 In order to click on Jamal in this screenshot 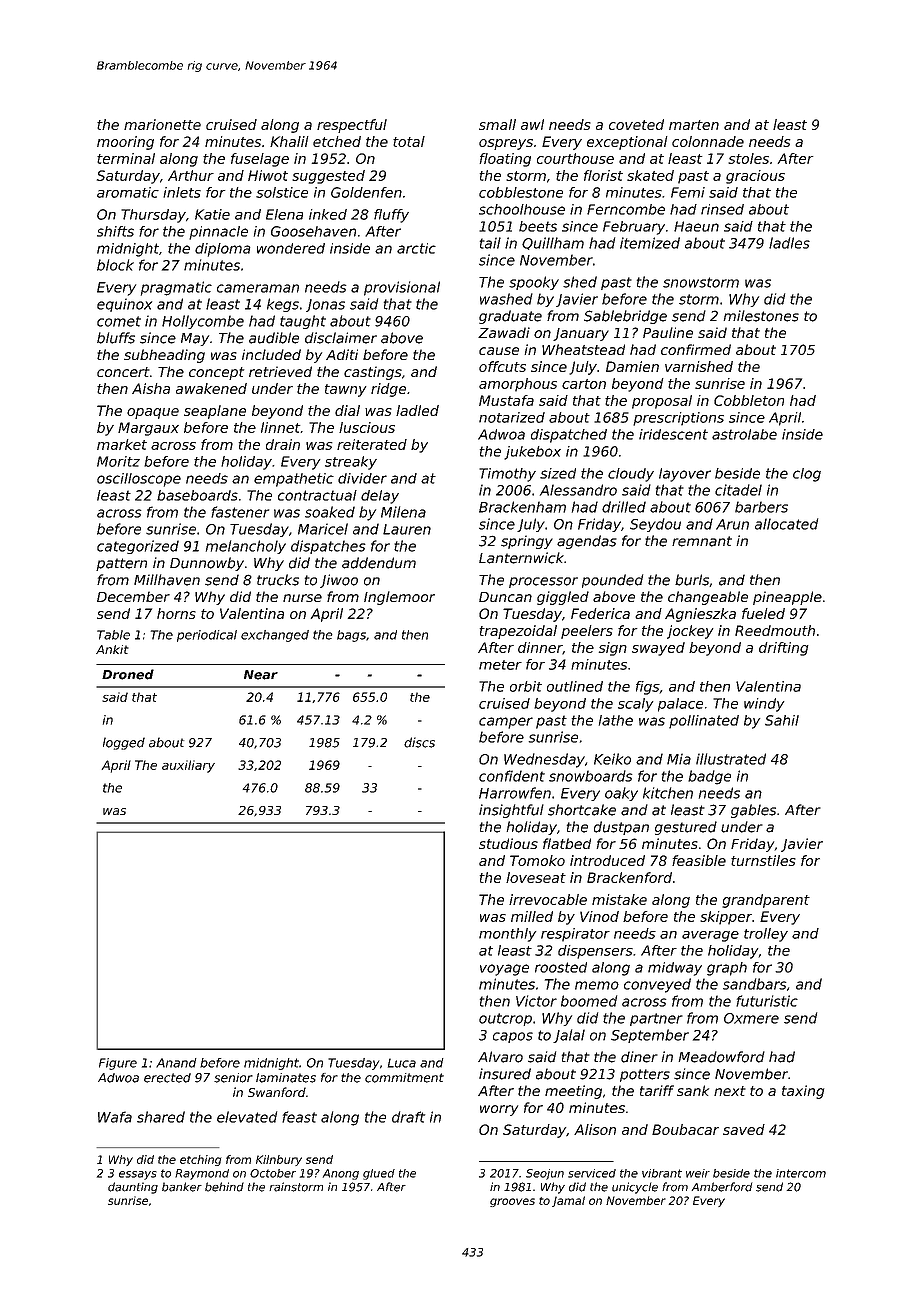, I will do `click(568, 1201)`.
